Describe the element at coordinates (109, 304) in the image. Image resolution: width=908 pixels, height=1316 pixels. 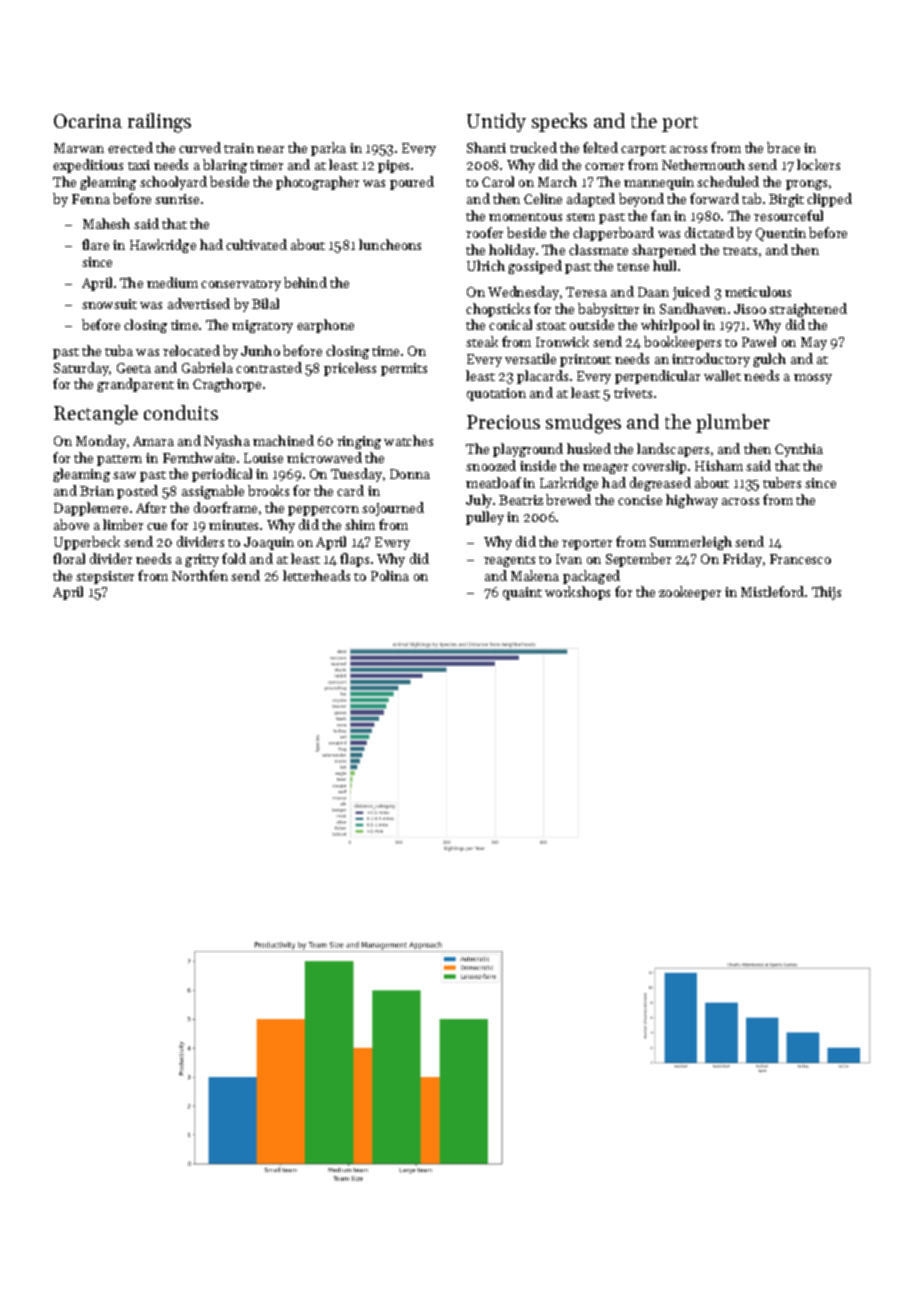
I see `snowsuit` at that location.
